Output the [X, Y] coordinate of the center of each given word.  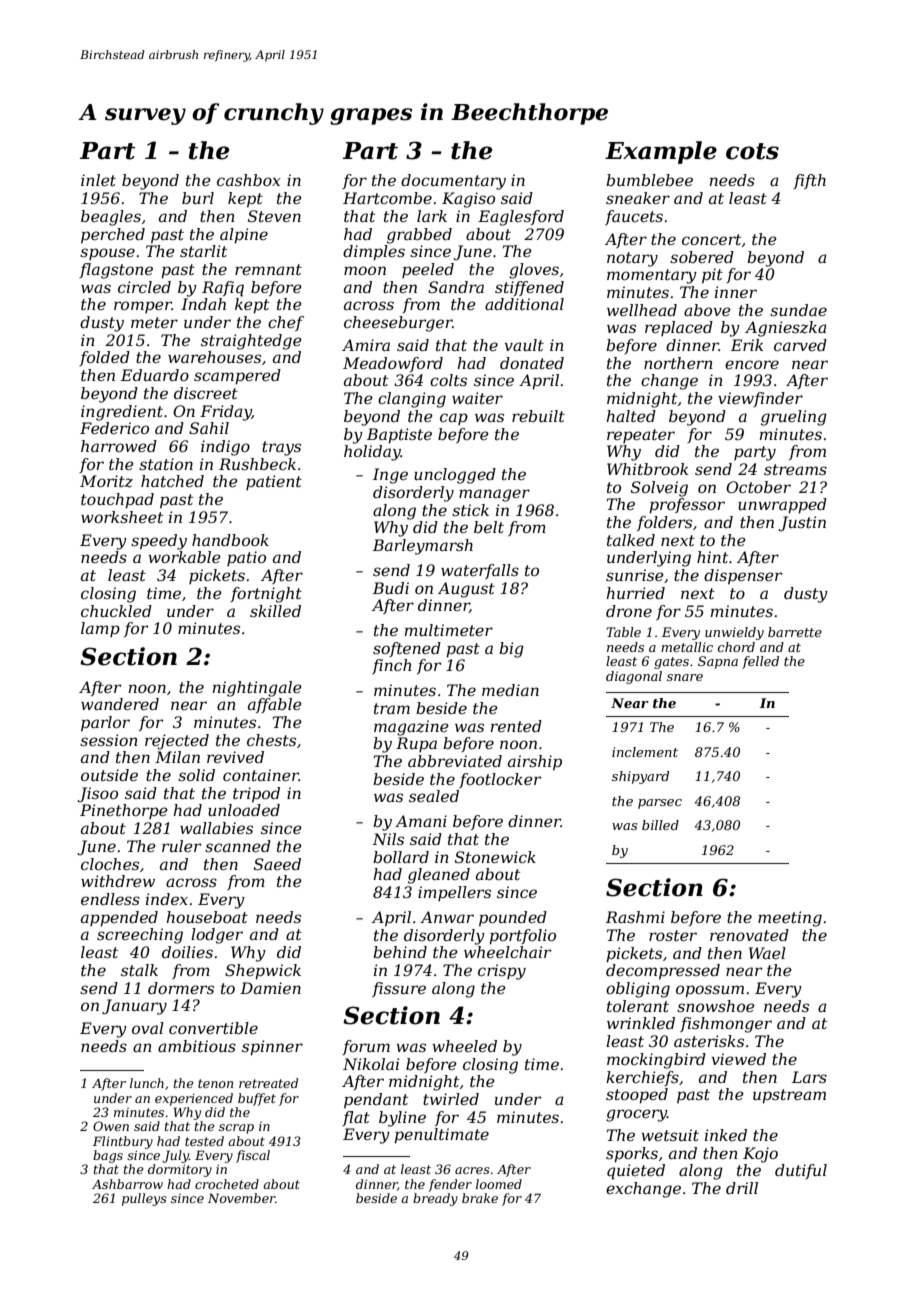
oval [148, 1028]
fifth [809, 181]
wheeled [464, 1046]
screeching [140, 936]
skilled [275, 611]
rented [516, 726]
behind [400, 952]
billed [660, 825]
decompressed [663, 972]
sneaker [638, 198]
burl [198, 198]
